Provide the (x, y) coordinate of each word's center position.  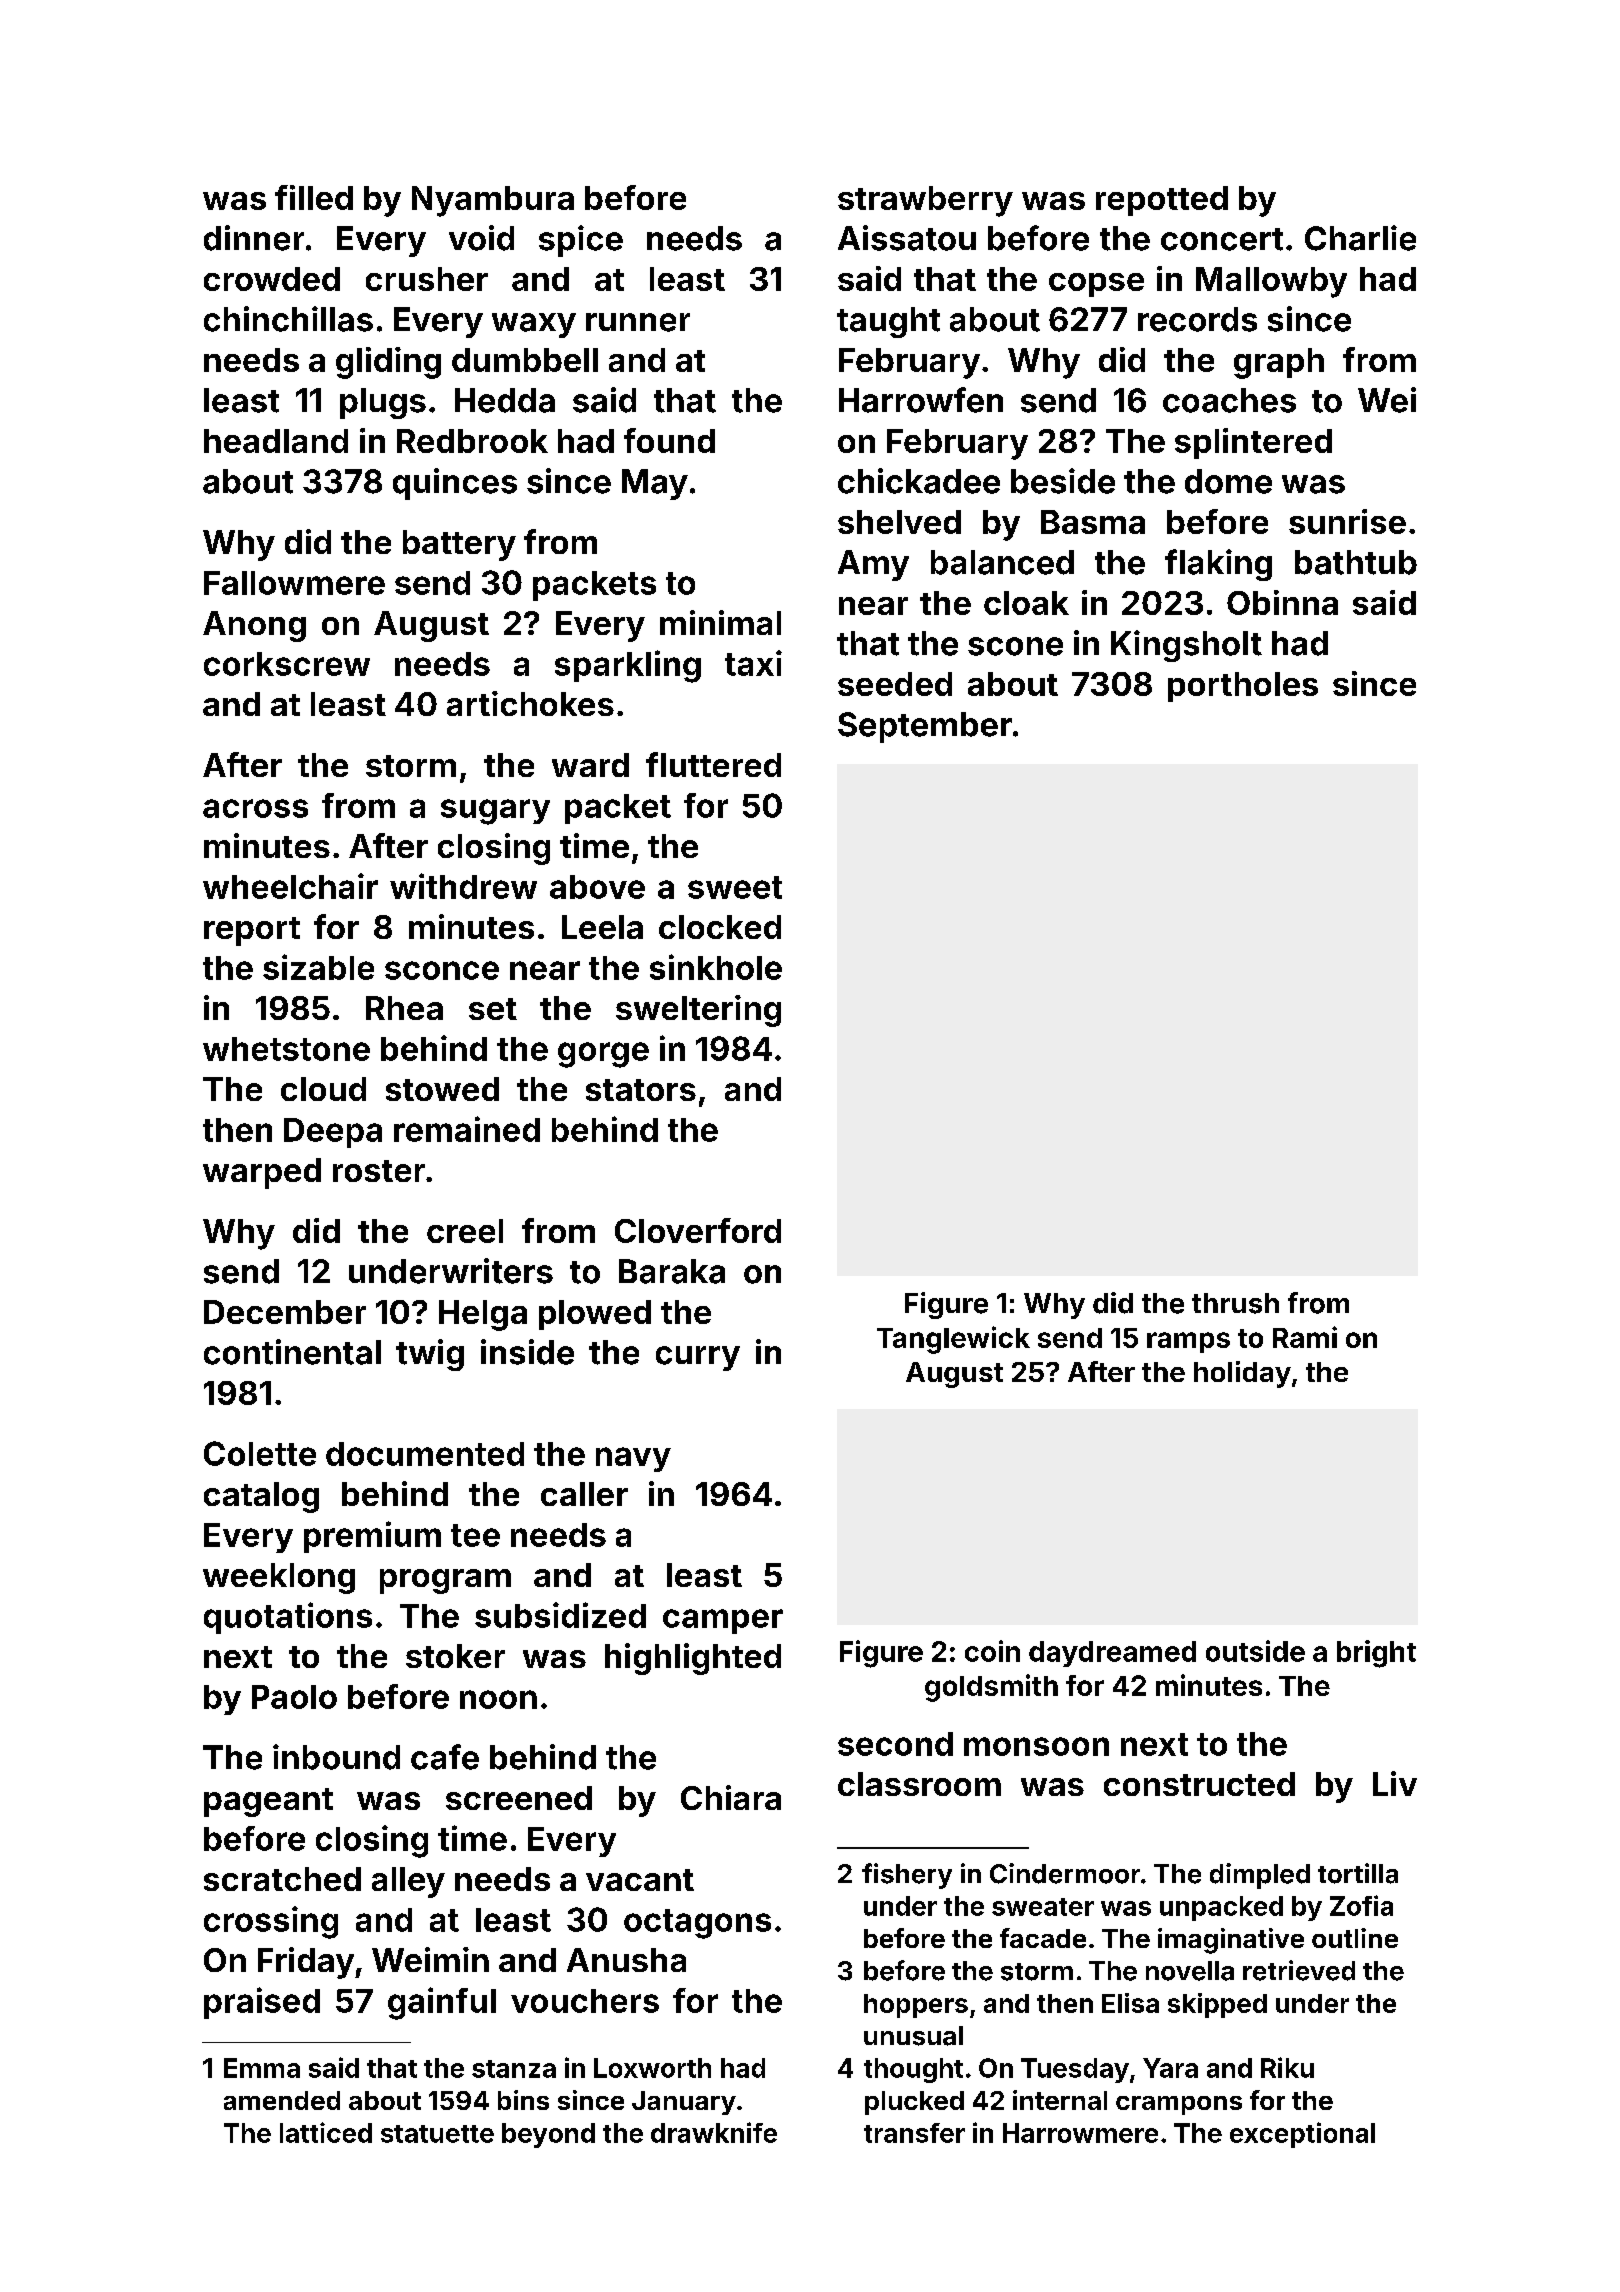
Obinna (1282, 602)
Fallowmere (294, 583)
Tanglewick (953, 1340)
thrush (1235, 1303)
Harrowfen (921, 400)
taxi (753, 663)
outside (1255, 1651)
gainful (442, 2003)
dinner (254, 238)
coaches (1229, 400)
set (493, 1009)
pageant (268, 1802)
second (895, 1744)
